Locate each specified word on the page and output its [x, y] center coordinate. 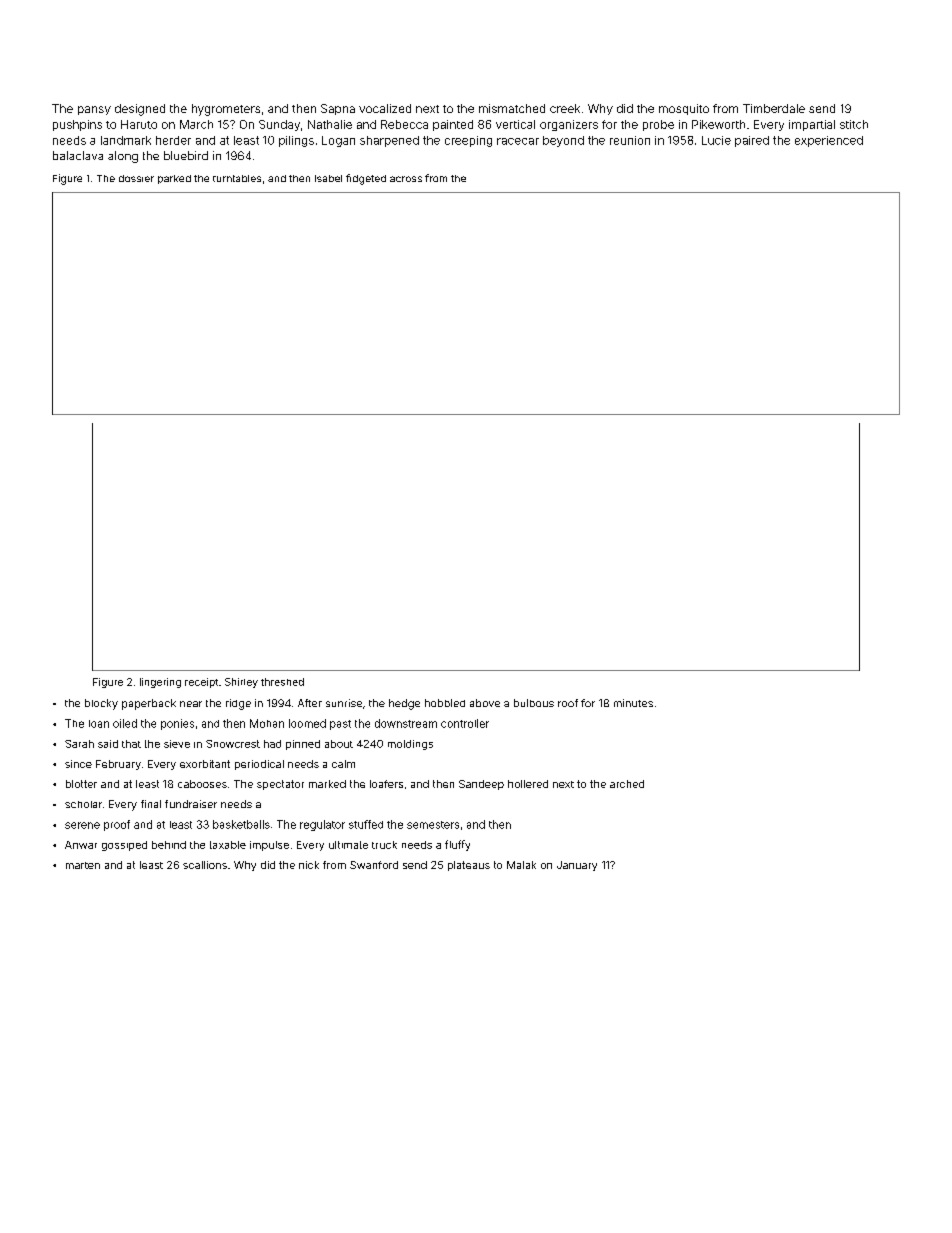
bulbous [534, 703]
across [406, 179]
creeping [468, 141]
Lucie [716, 140]
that [131, 744]
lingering [160, 683]
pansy [94, 110]
